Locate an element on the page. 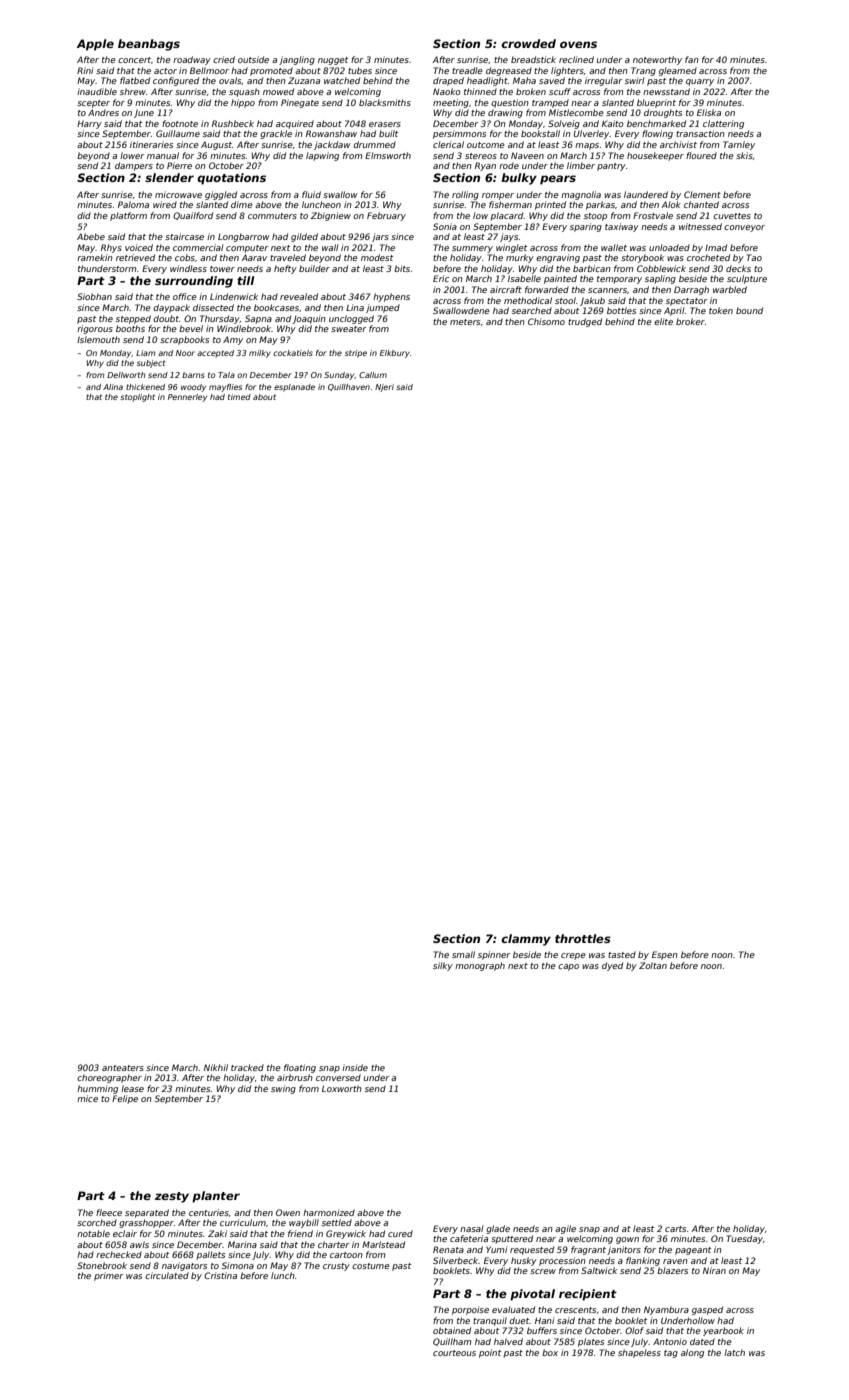  Quillham is located at coordinates (452, 1342).
